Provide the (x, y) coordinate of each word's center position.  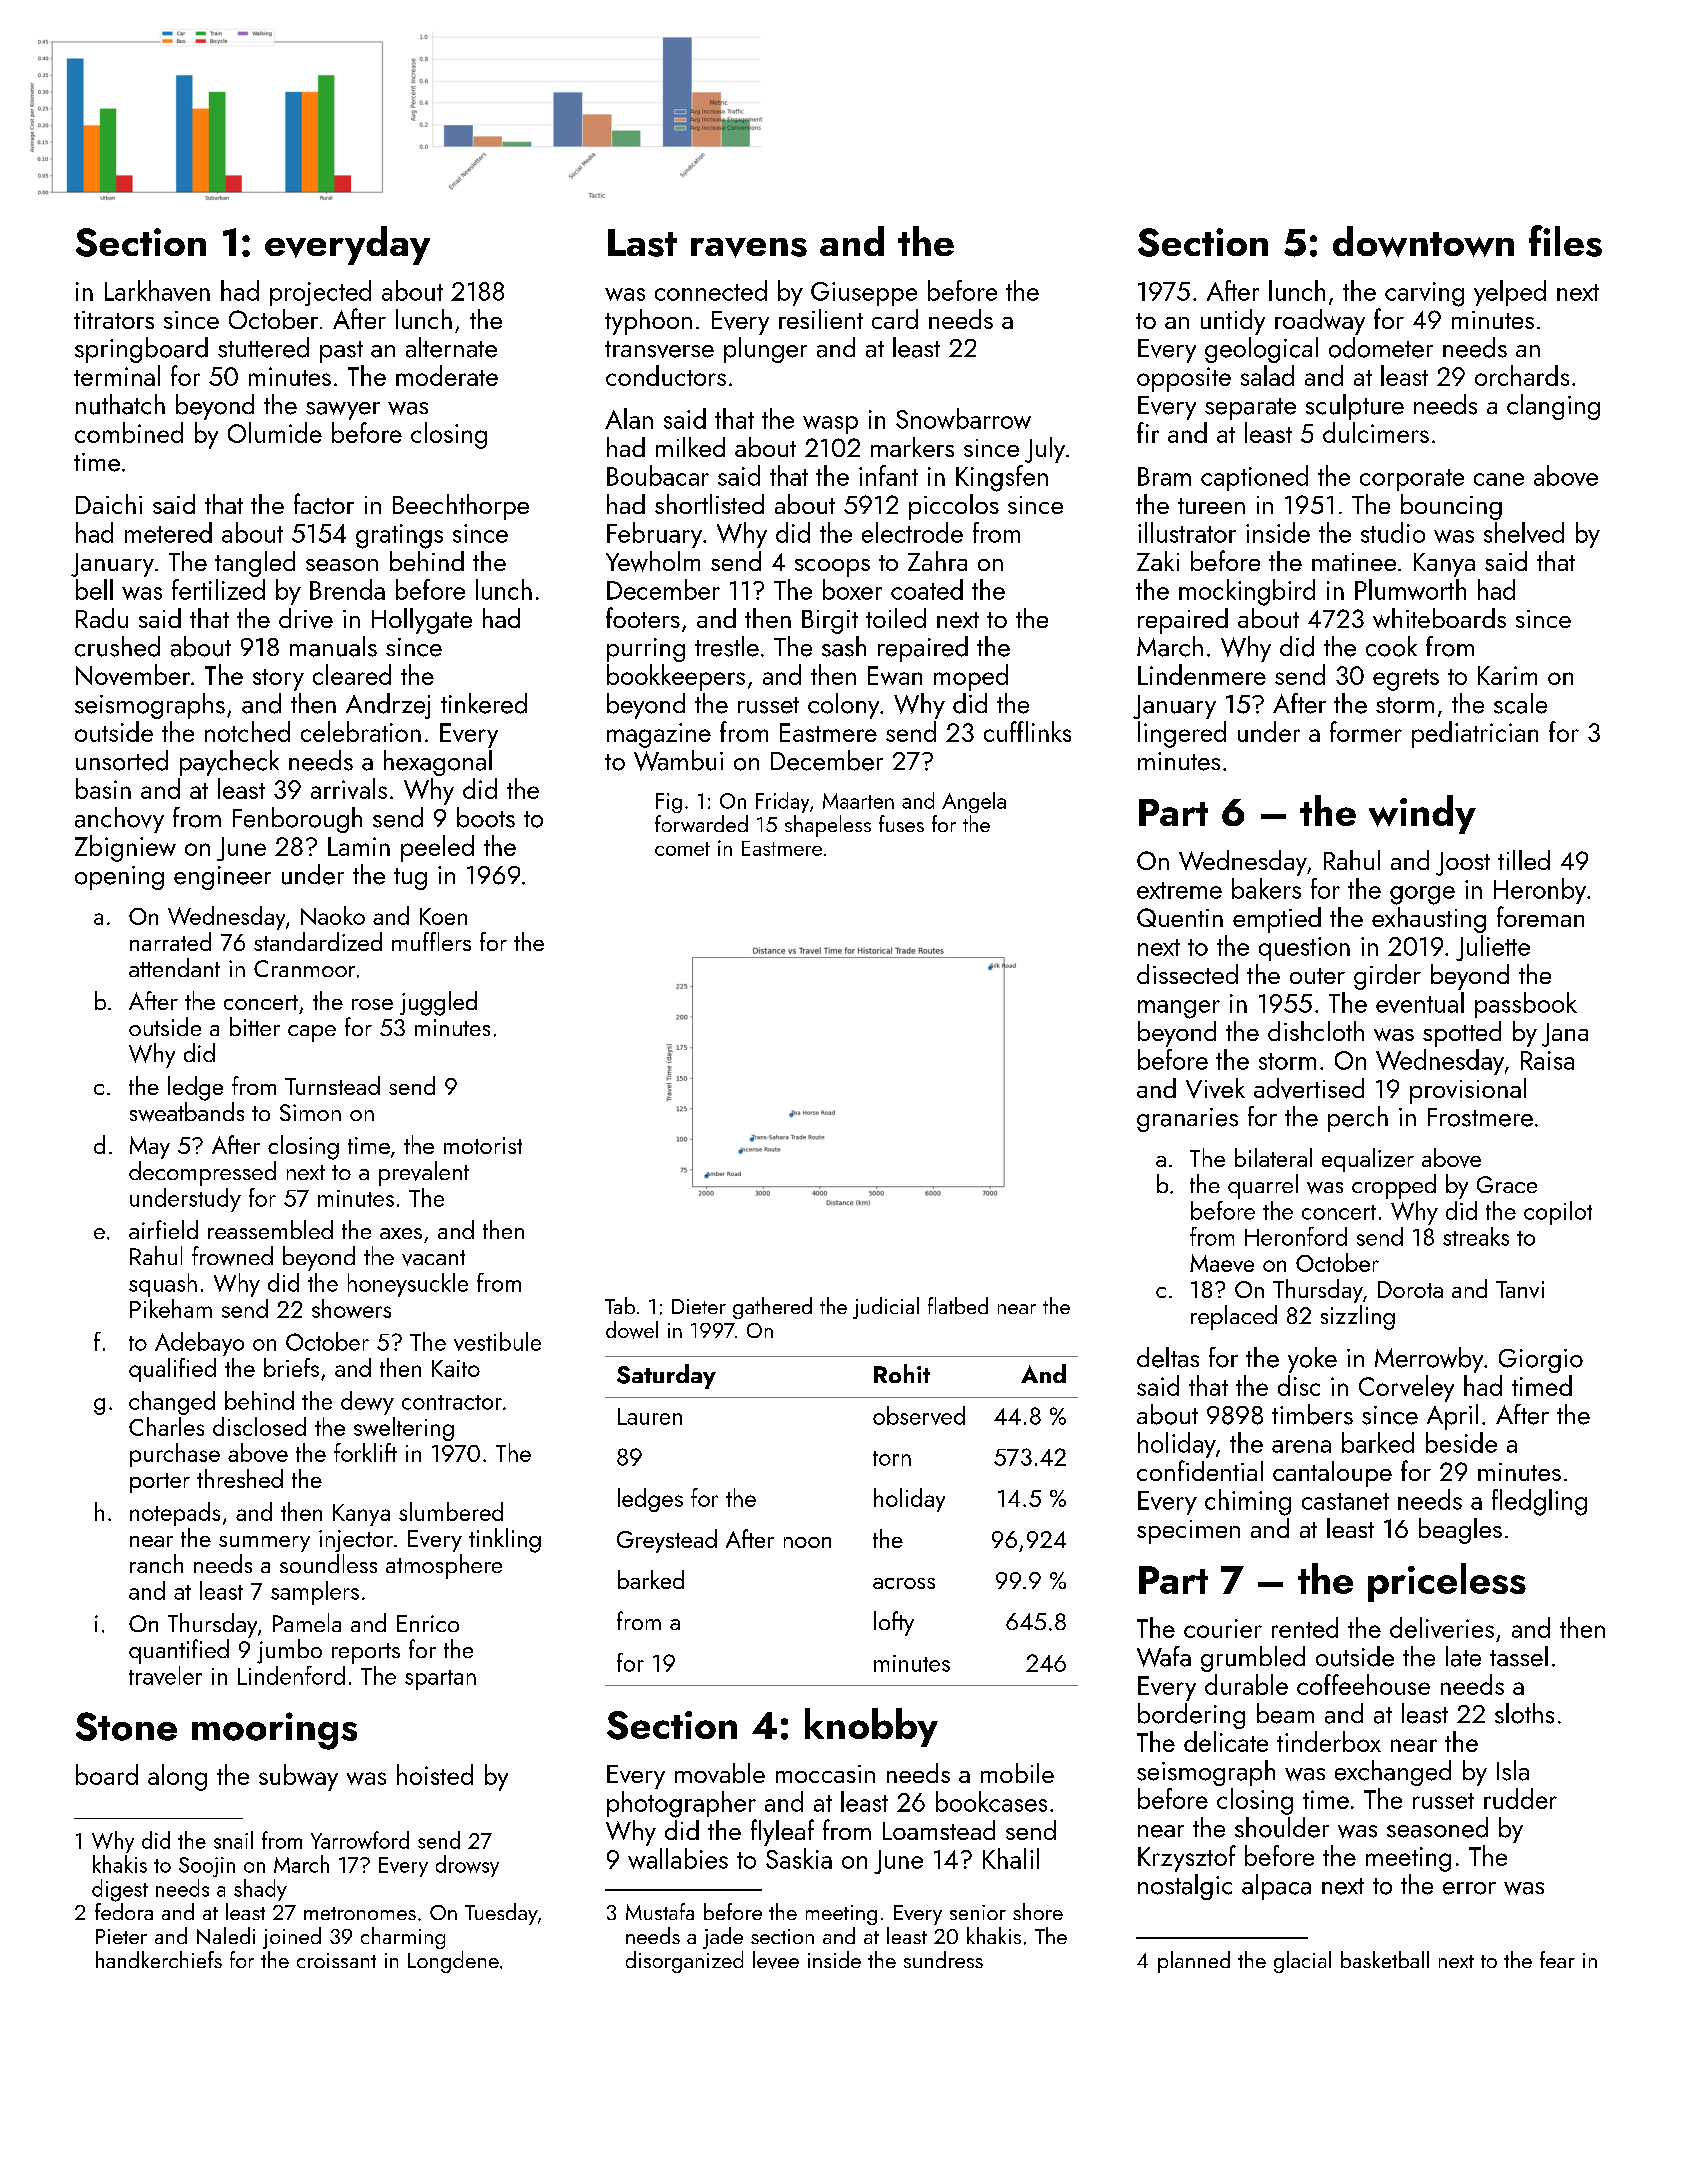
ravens (749, 248)
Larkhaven (157, 290)
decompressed (202, 1173)
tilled (1524, 860)
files (1565, 241)
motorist (483, 1145)
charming (403, 1938)
